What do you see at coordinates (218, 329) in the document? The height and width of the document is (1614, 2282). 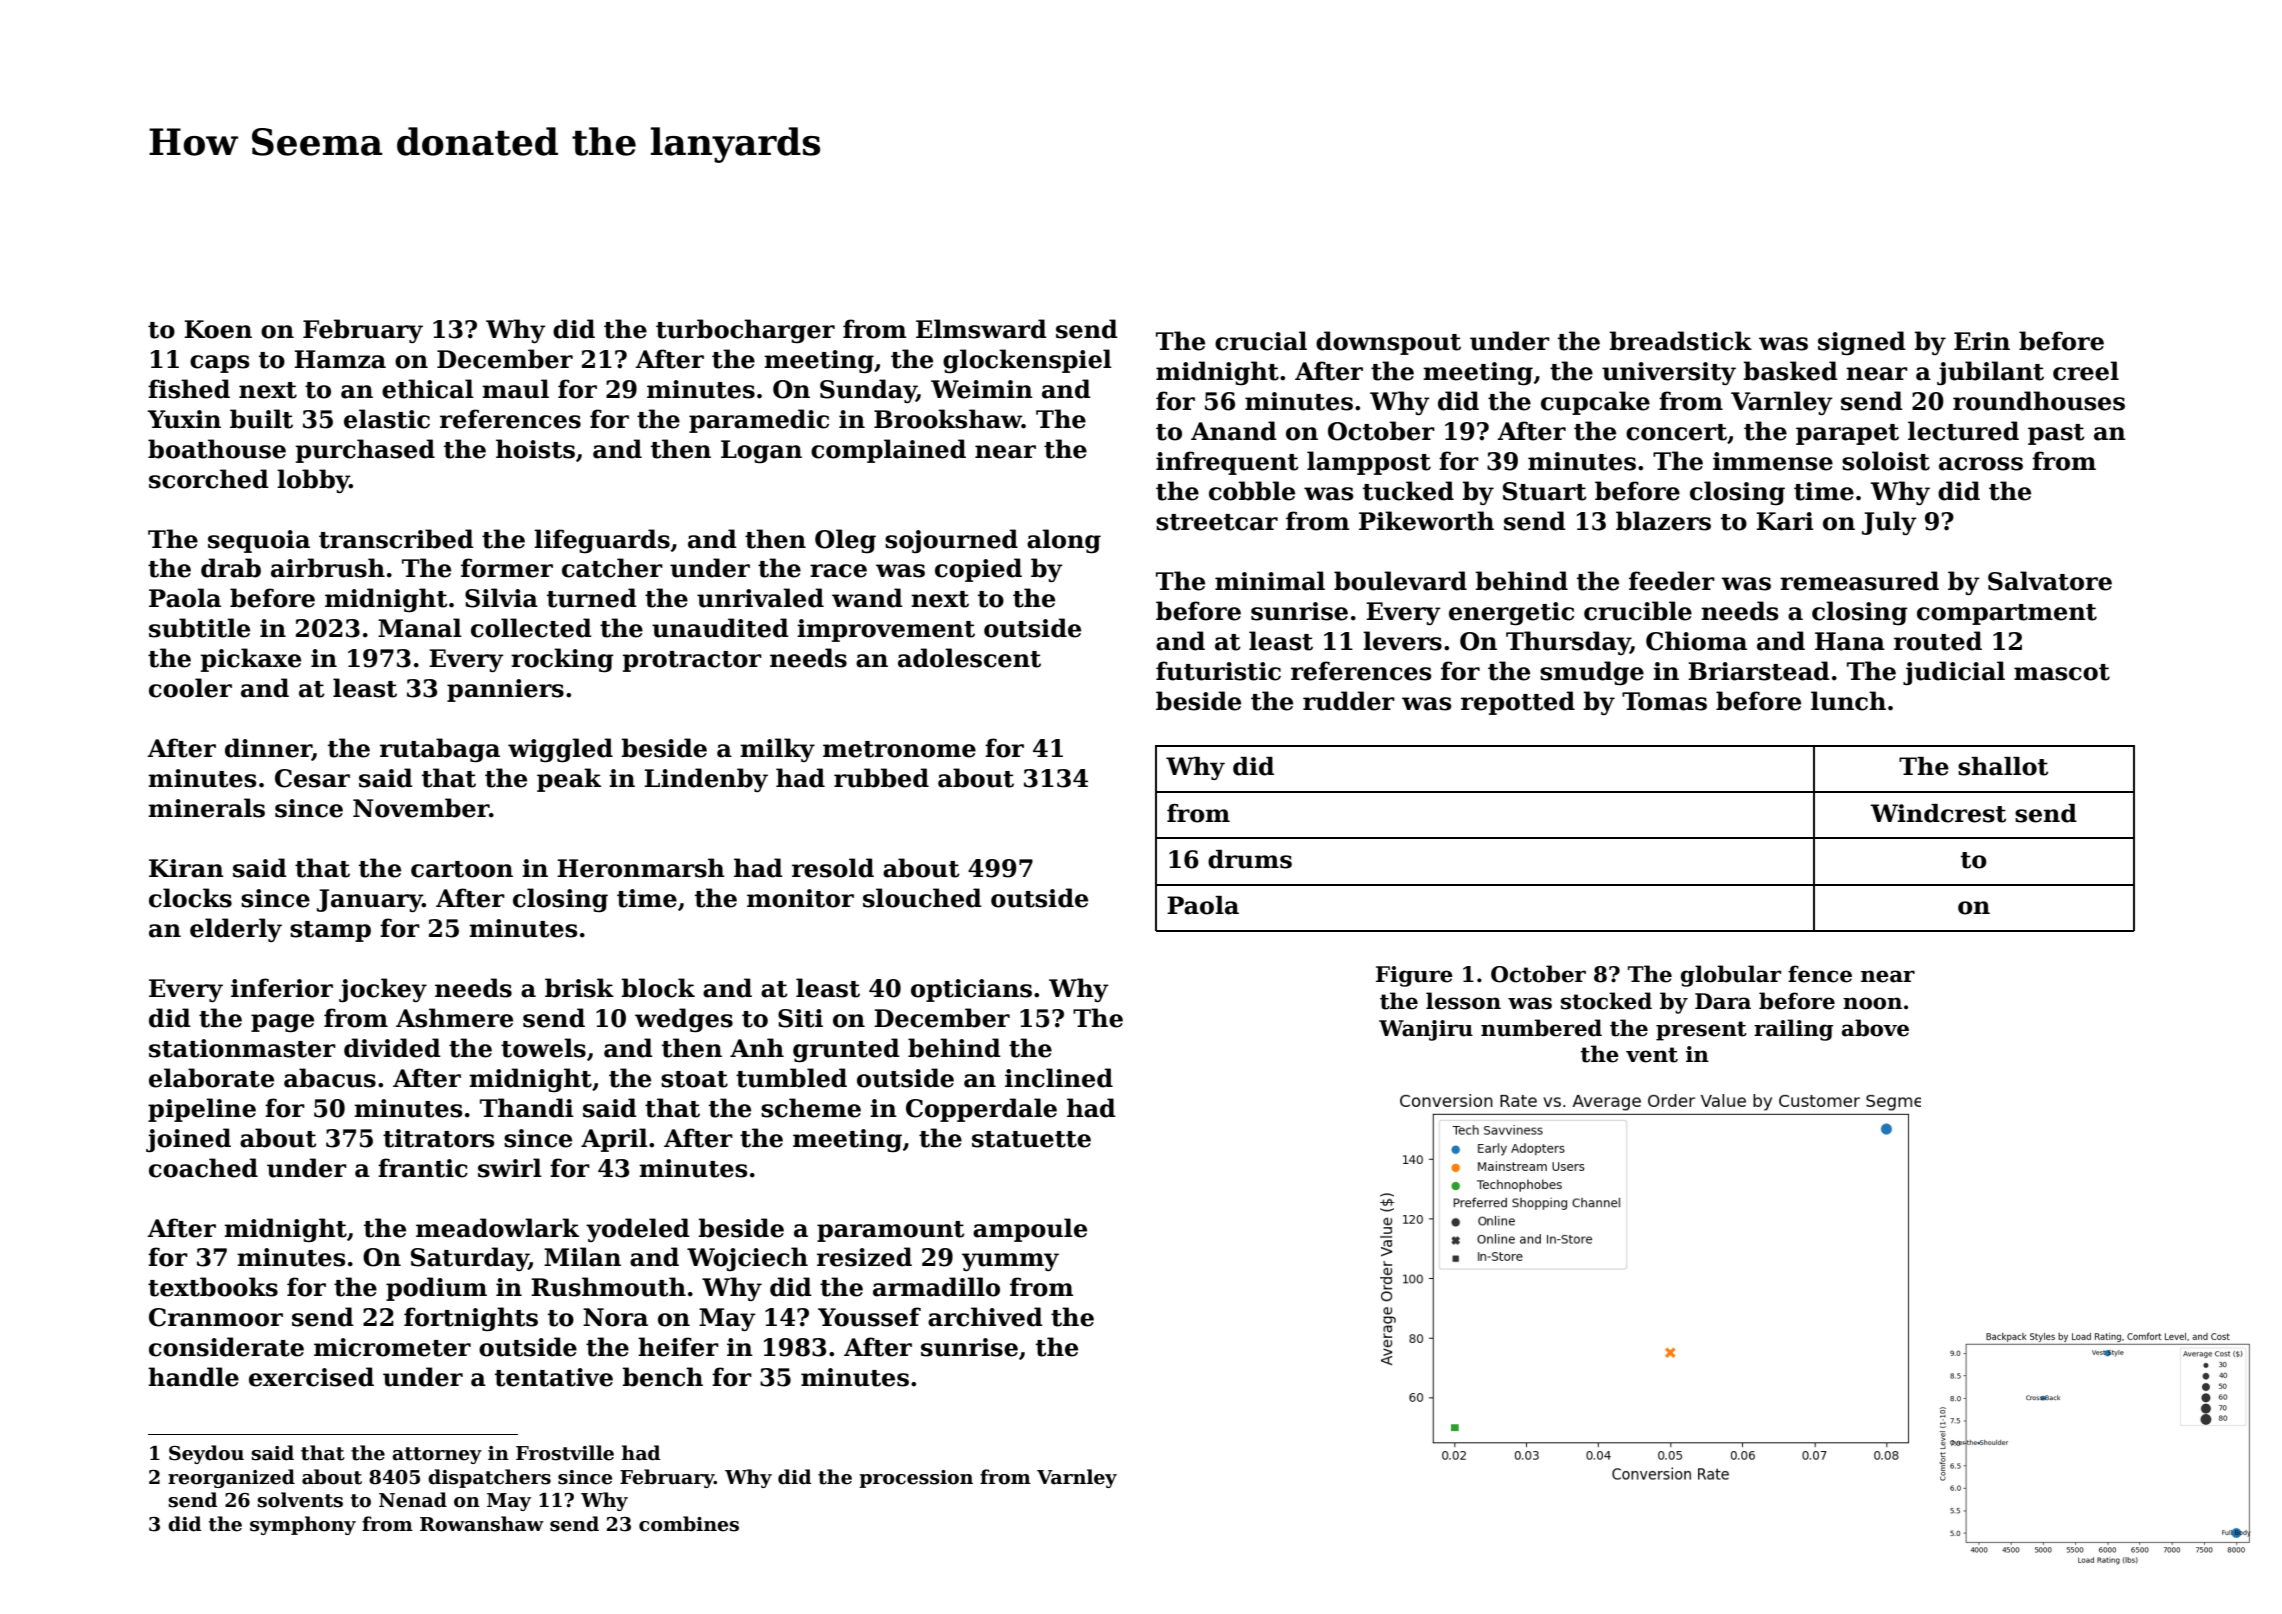 I see `Koen` at bounding box center [218, 329].
